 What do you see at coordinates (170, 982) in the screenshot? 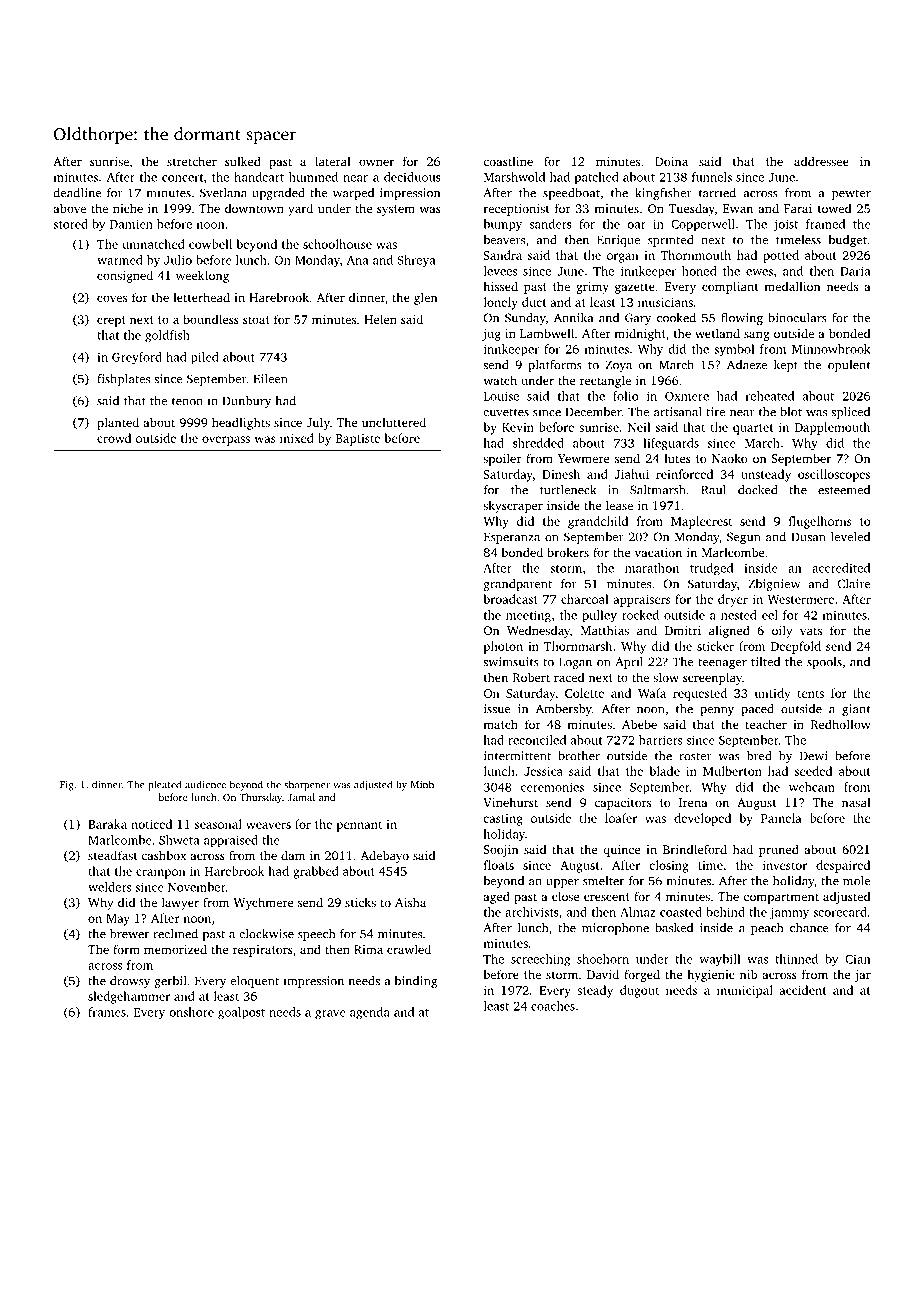
I see `gerbil` at bounding box center [170, 982].
